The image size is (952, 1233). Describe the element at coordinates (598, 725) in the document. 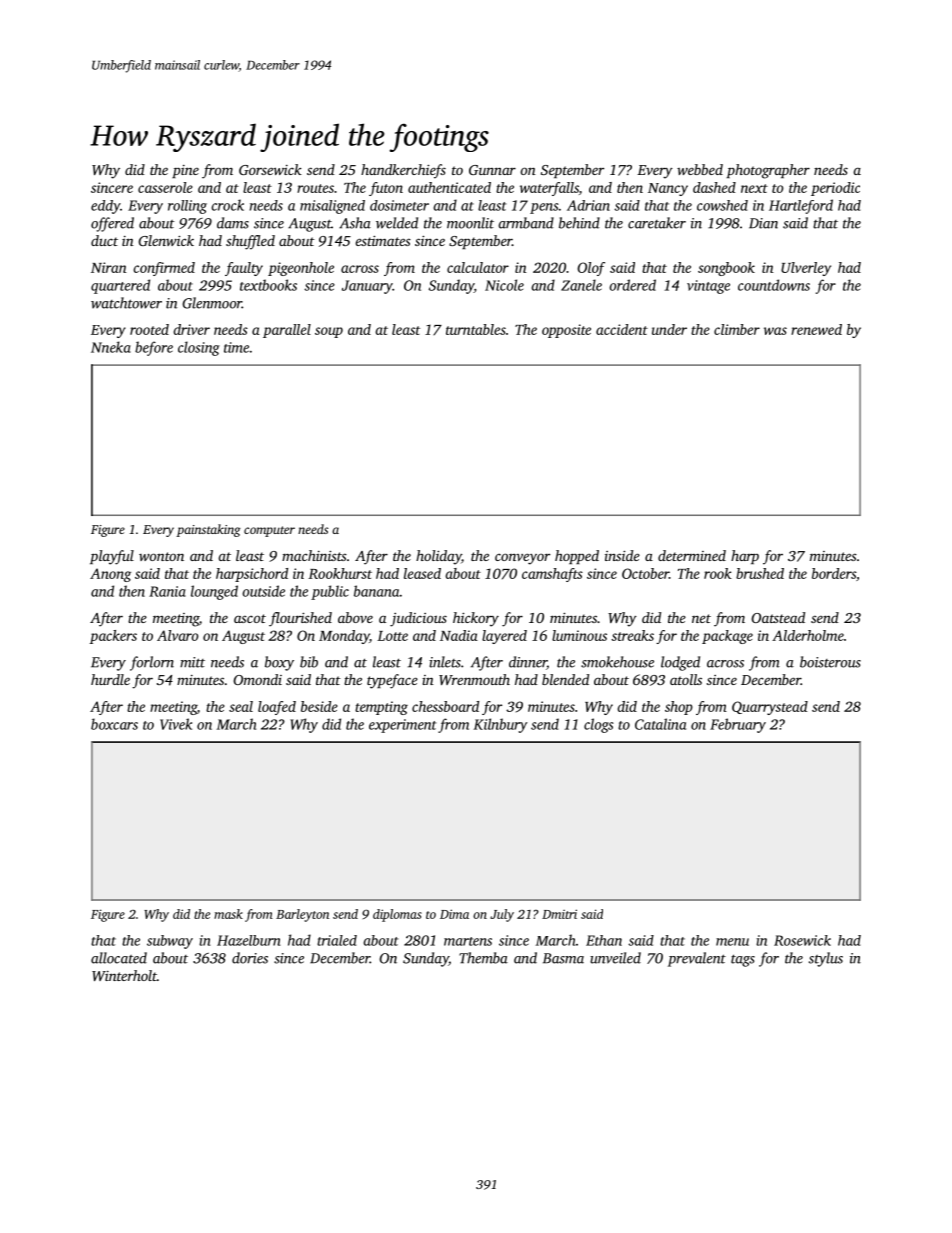

I see `clogs` at that location.
